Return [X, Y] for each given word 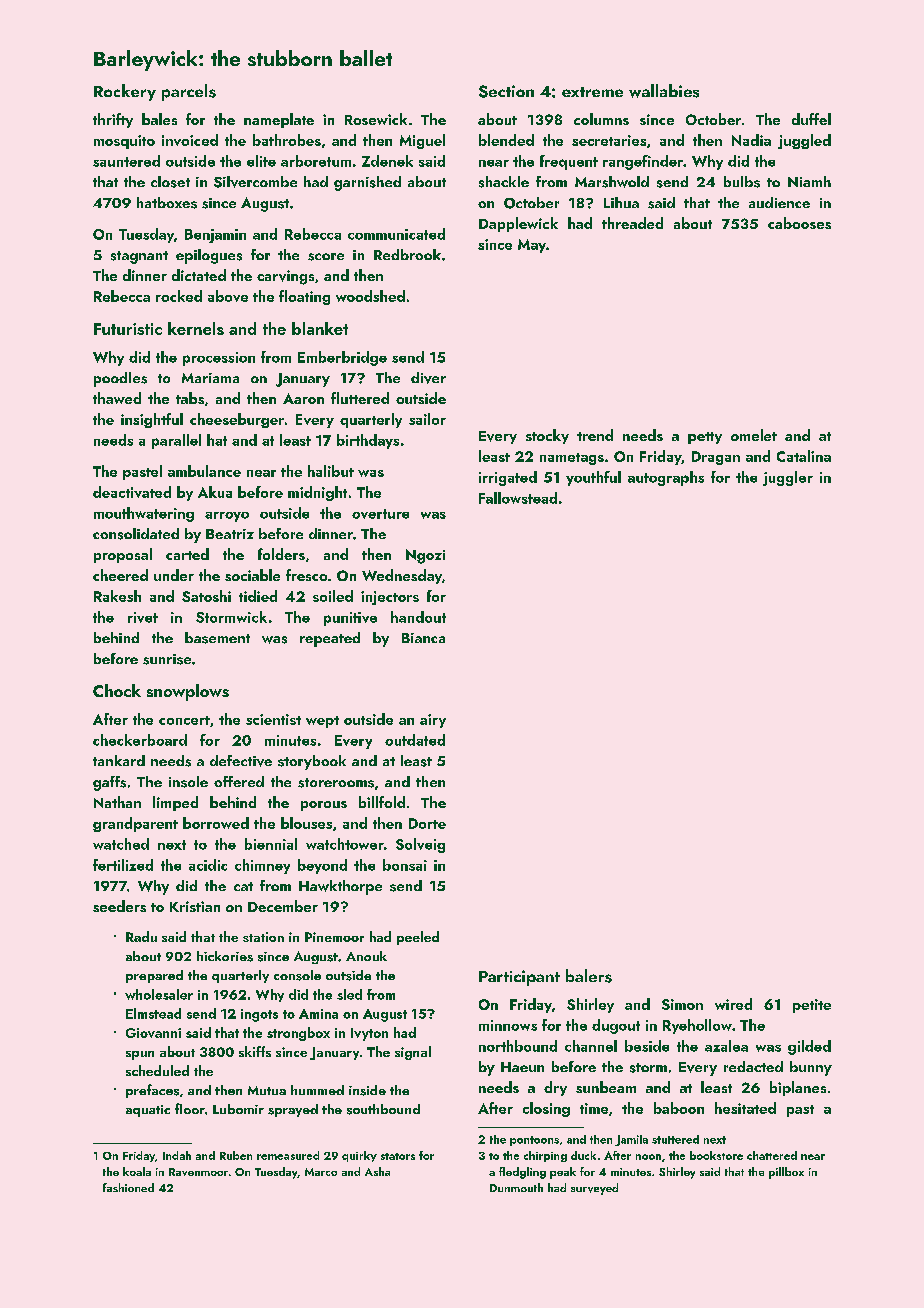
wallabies [664, 91]
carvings [285, 277]
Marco [321, 1172]
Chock [117, 690]
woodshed [370, 296]
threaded [632, 223]
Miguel [422, 141]
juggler [788, 478]
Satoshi [206, 596]
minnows [508, 1025]
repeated [330, 639]
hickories [225, 956]
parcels [189, 92]
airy [433, 721]
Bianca [423, 638]
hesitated [745, 1108]
